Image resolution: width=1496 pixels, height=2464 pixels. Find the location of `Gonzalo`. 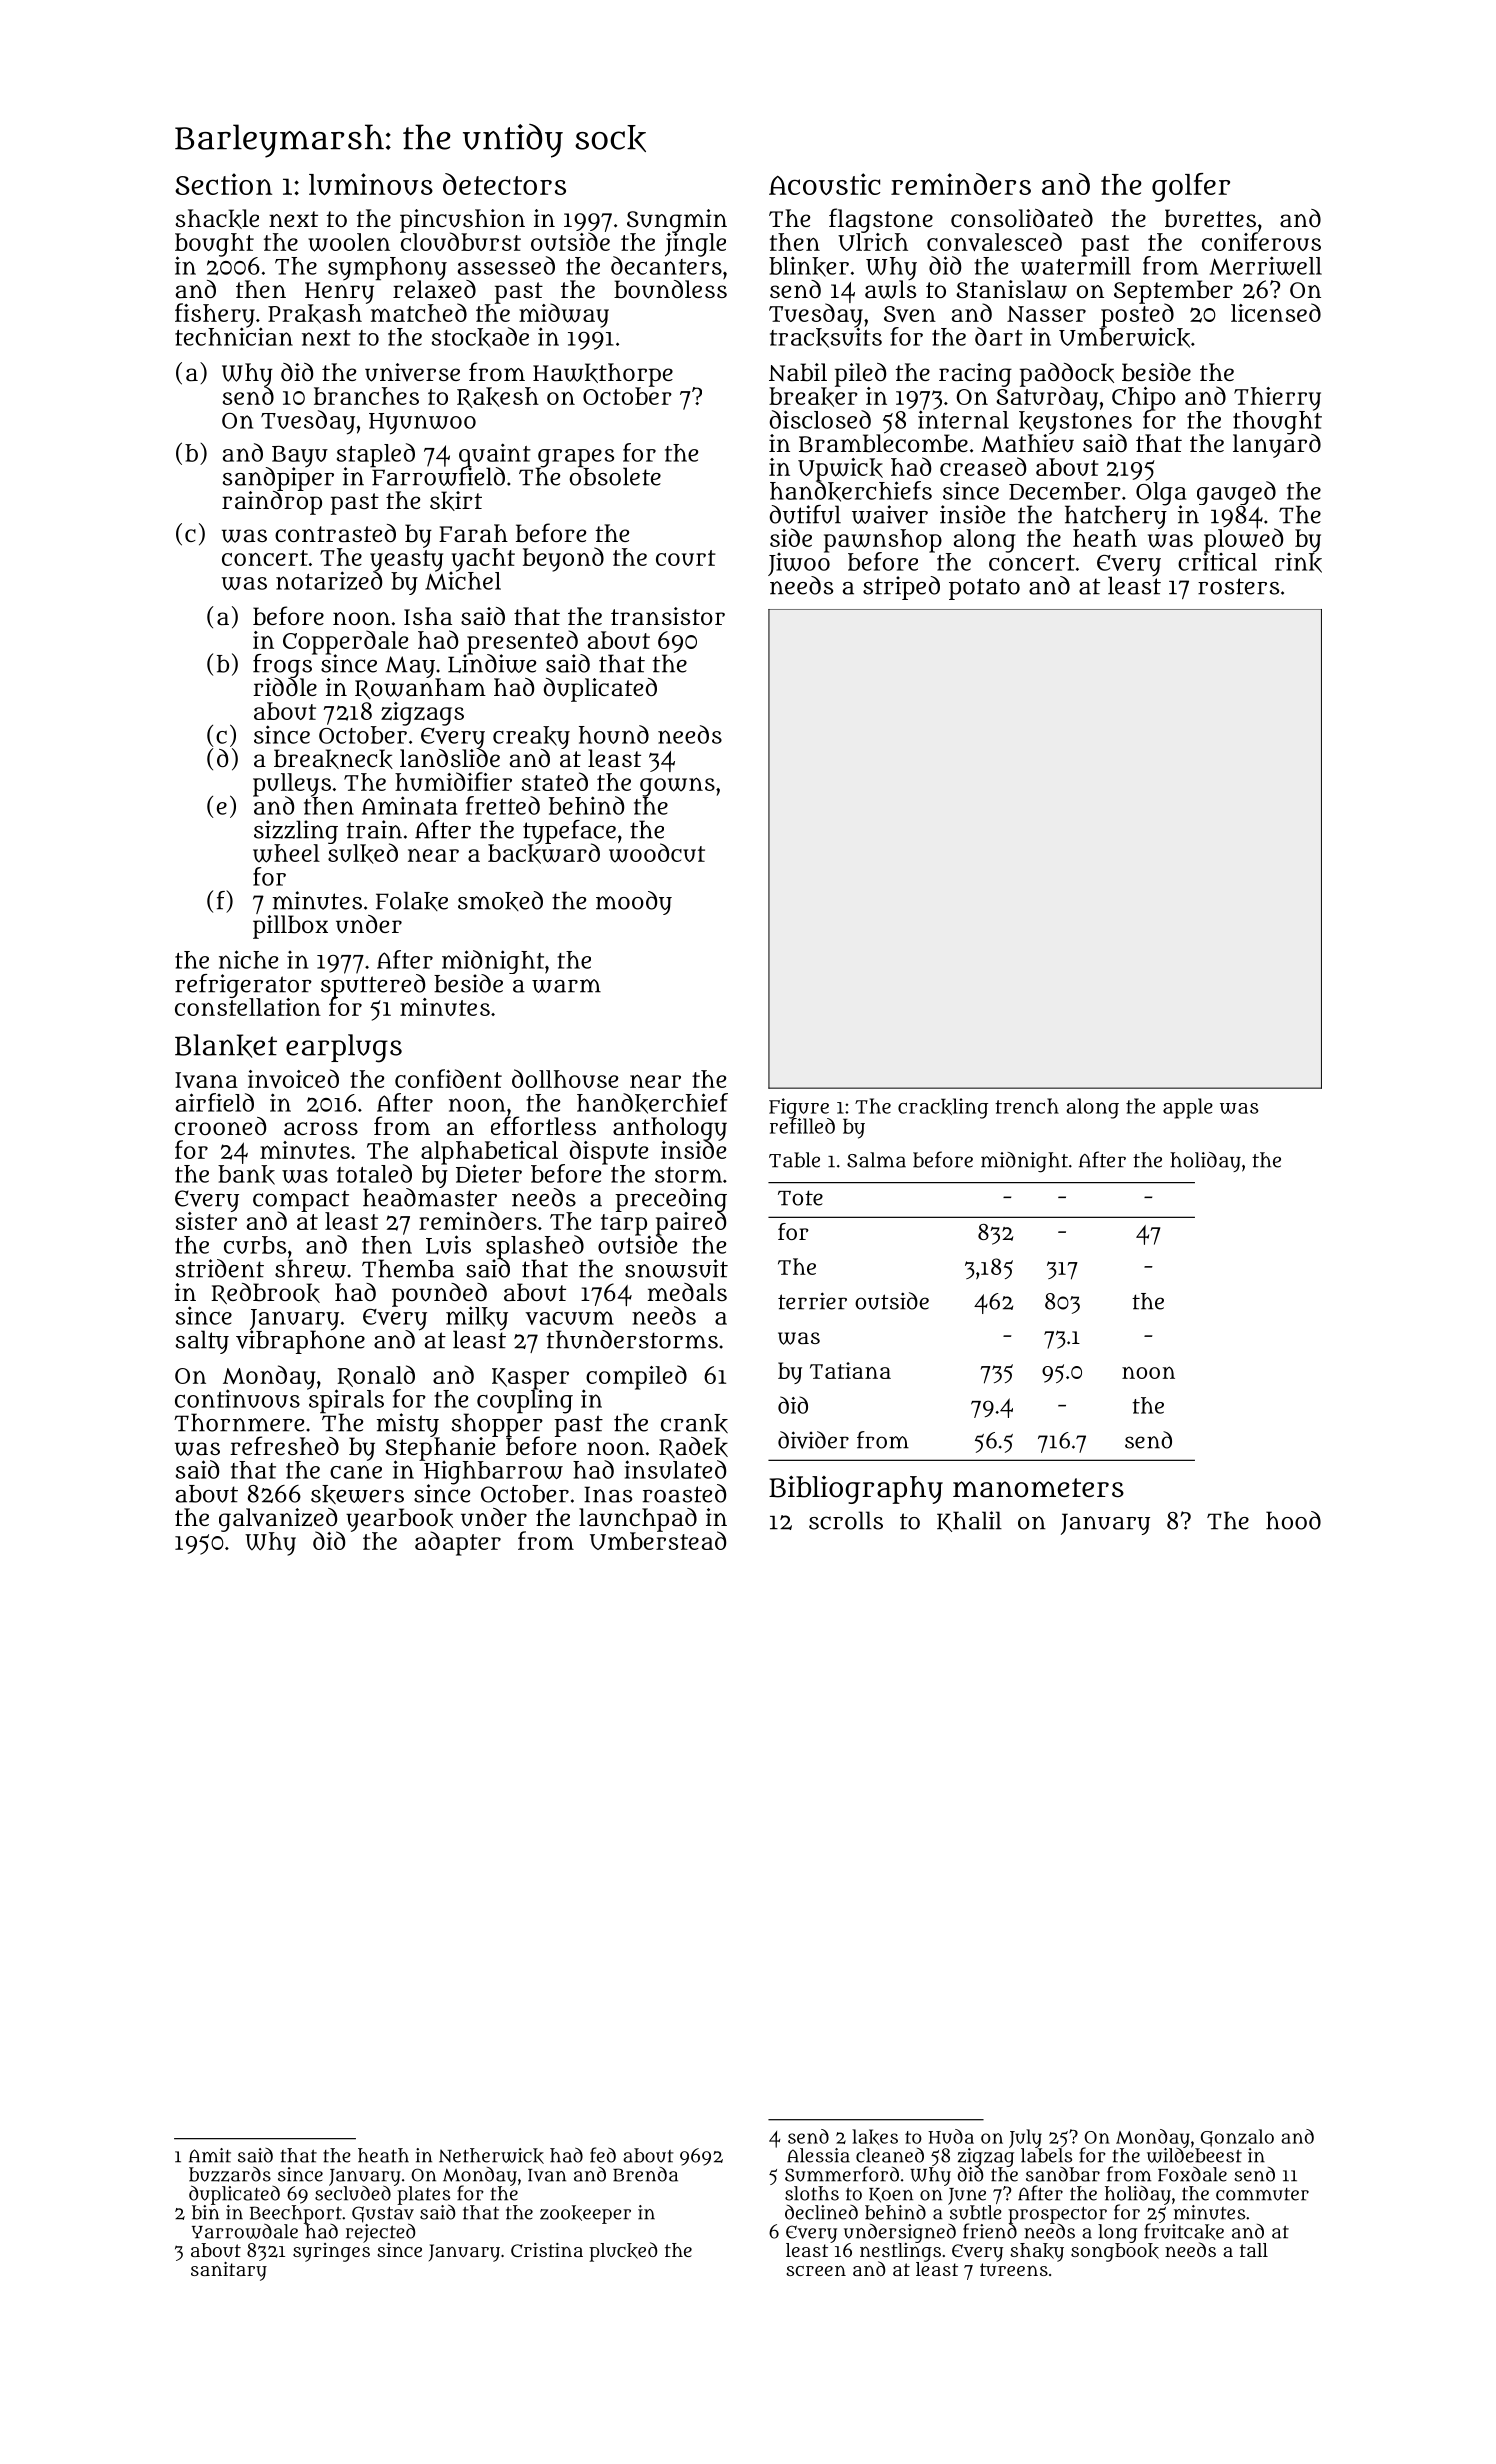

Gonzalo is located at coordinates (1237, 2138).
